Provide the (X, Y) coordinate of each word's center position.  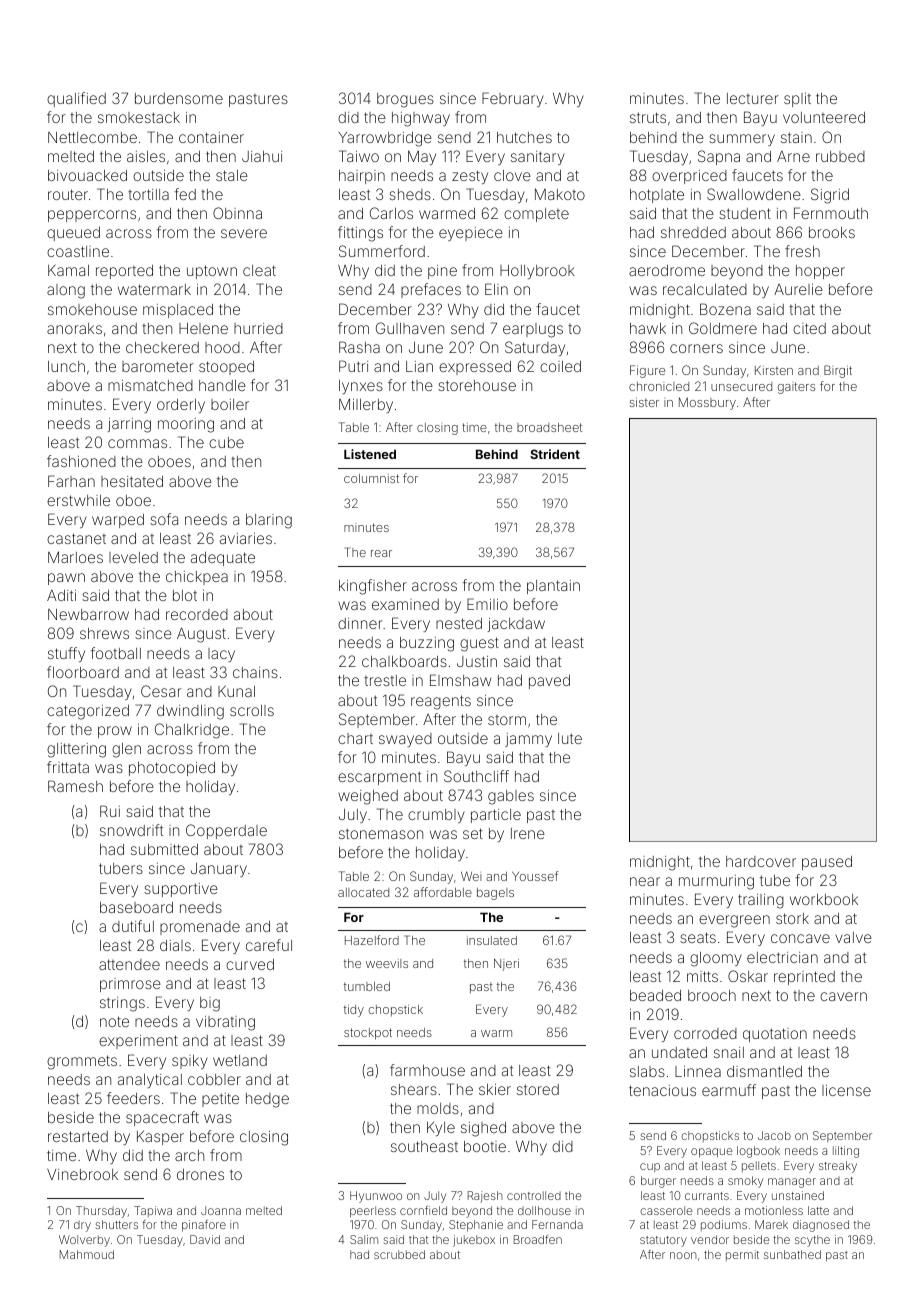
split (797, 100)
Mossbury (707, 403)
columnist (371, 478)
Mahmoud (87, 1254)
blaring (269, 521)
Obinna (237, 213)
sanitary (538, 158)
